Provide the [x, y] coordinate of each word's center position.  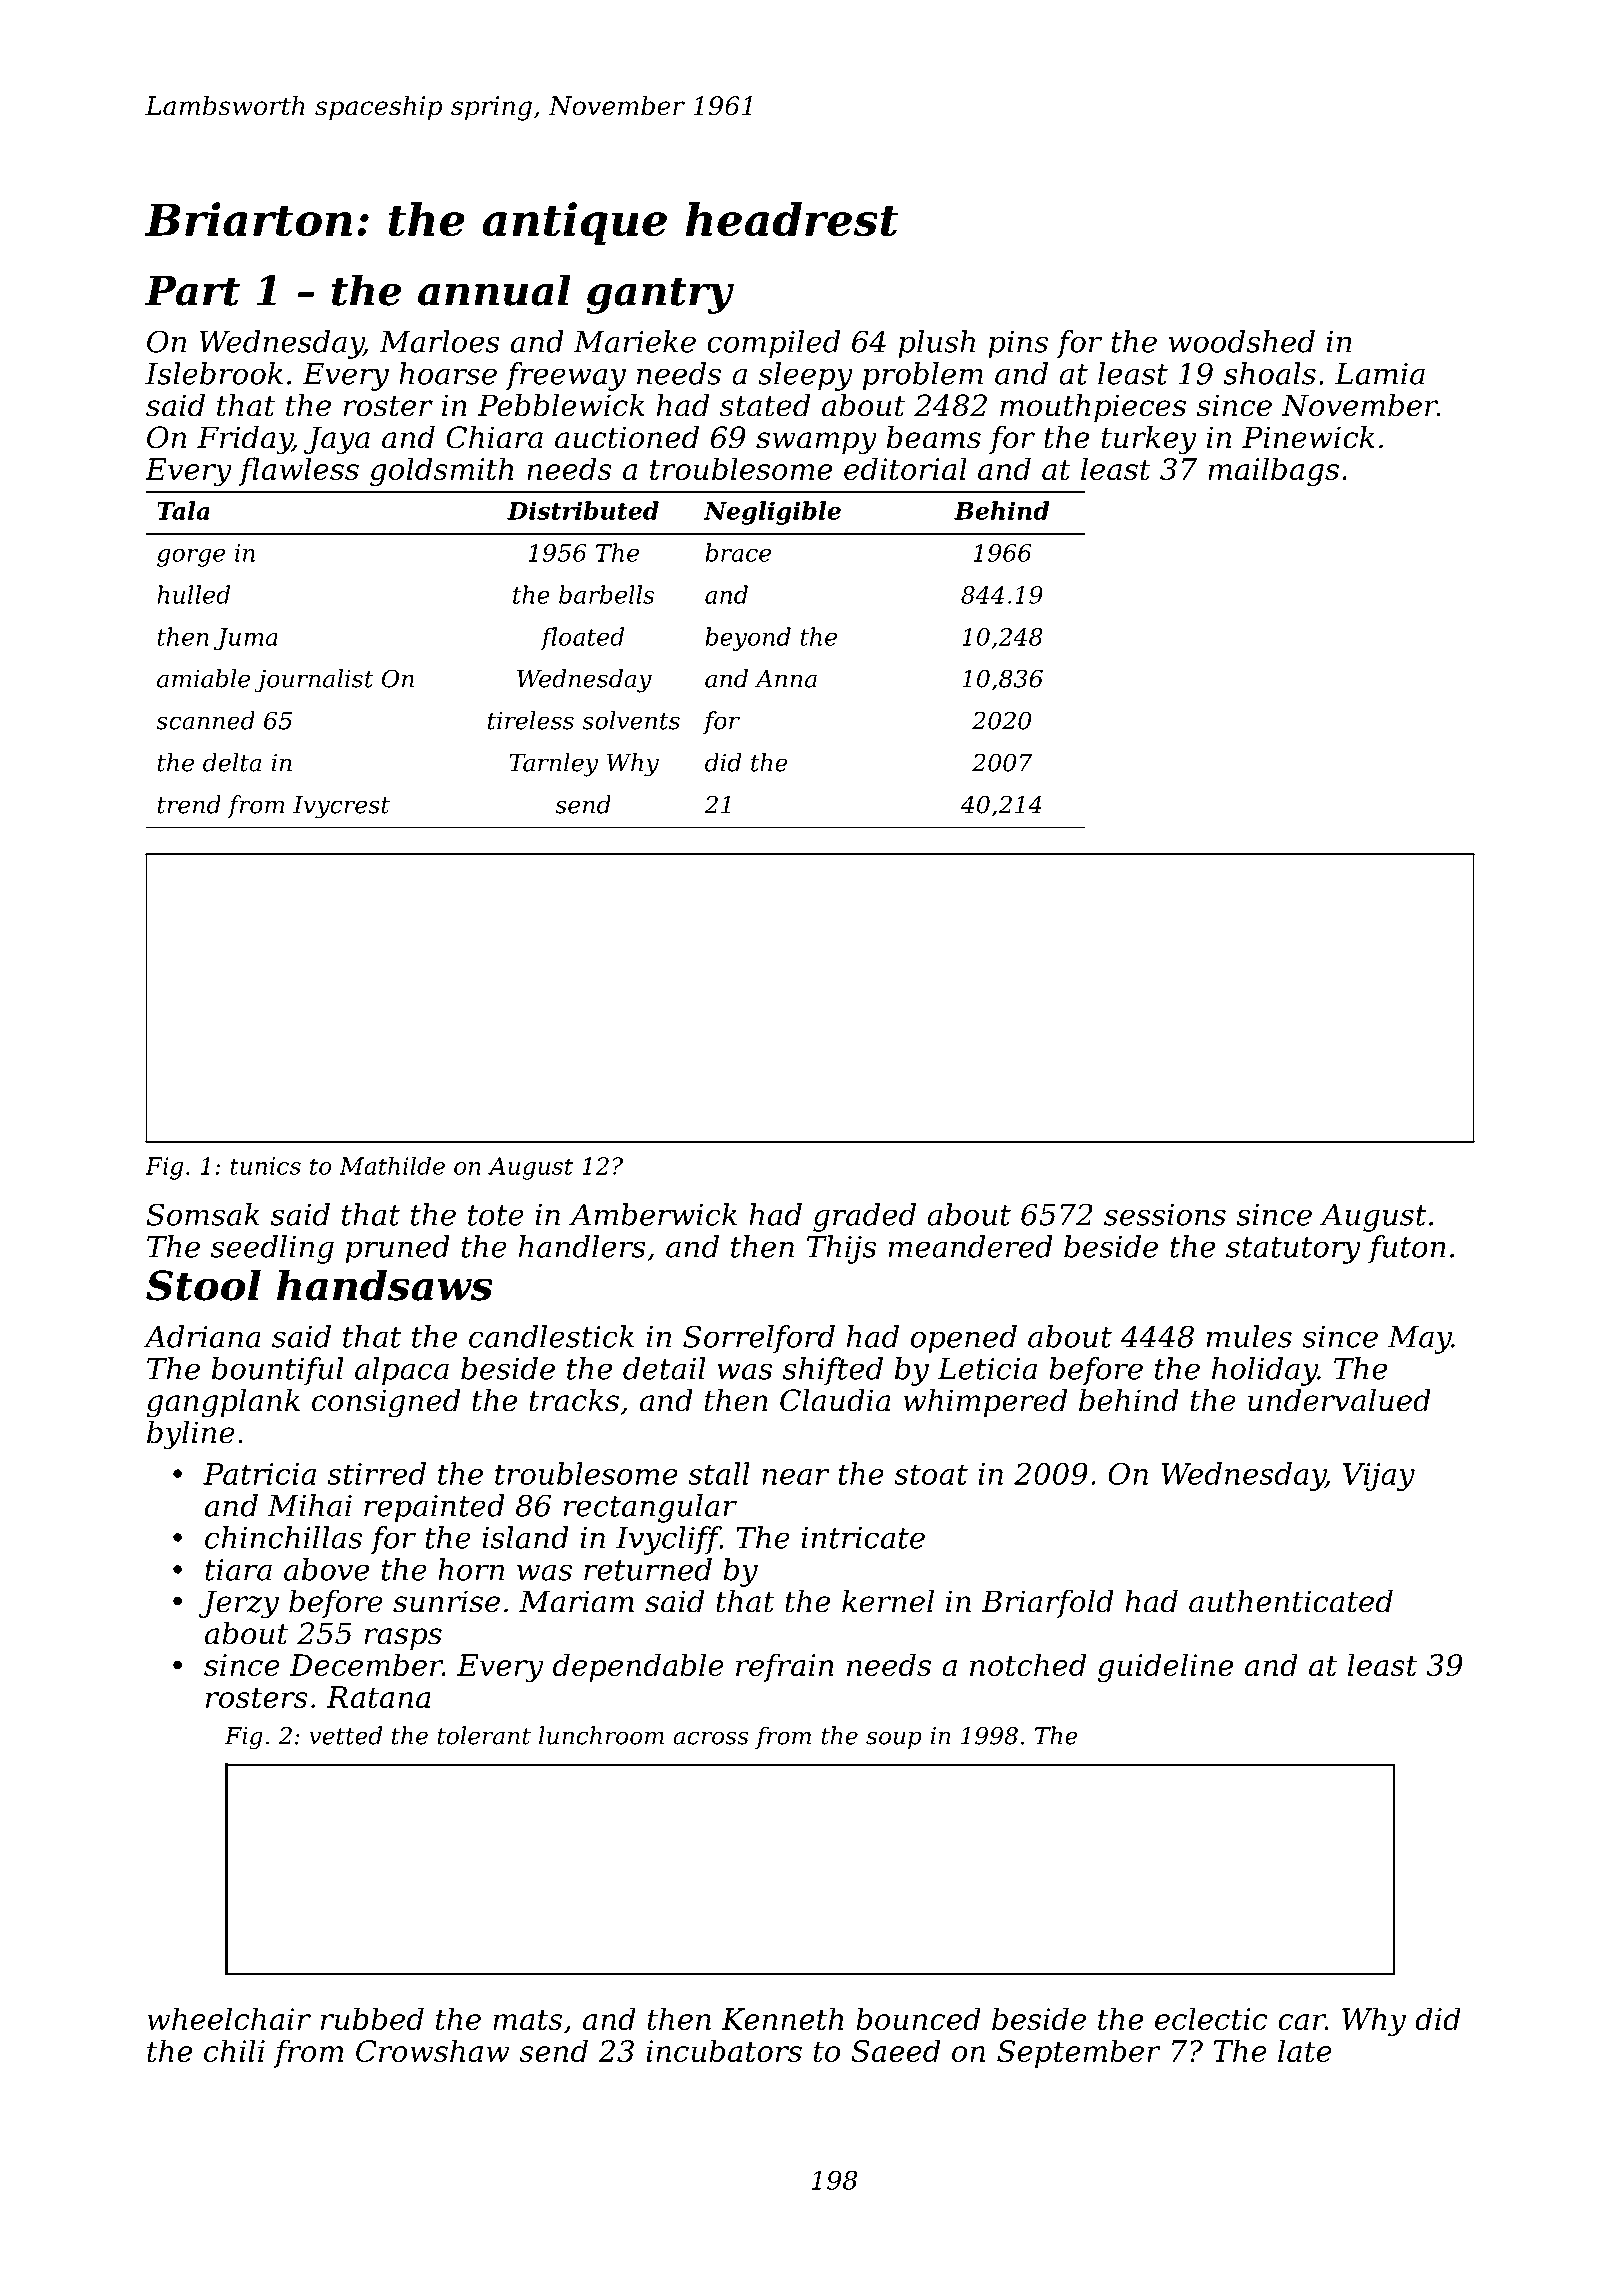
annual [494, 290]
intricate [863, 1538]
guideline [1165, 1667]
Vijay [1379, 1477]
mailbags [1273, 471]
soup [894, 1740]
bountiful [278, 1371]
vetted [345, 1735]
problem [923, 376]
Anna [786, 679]
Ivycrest [341, 807]
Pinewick [1308, 437]
